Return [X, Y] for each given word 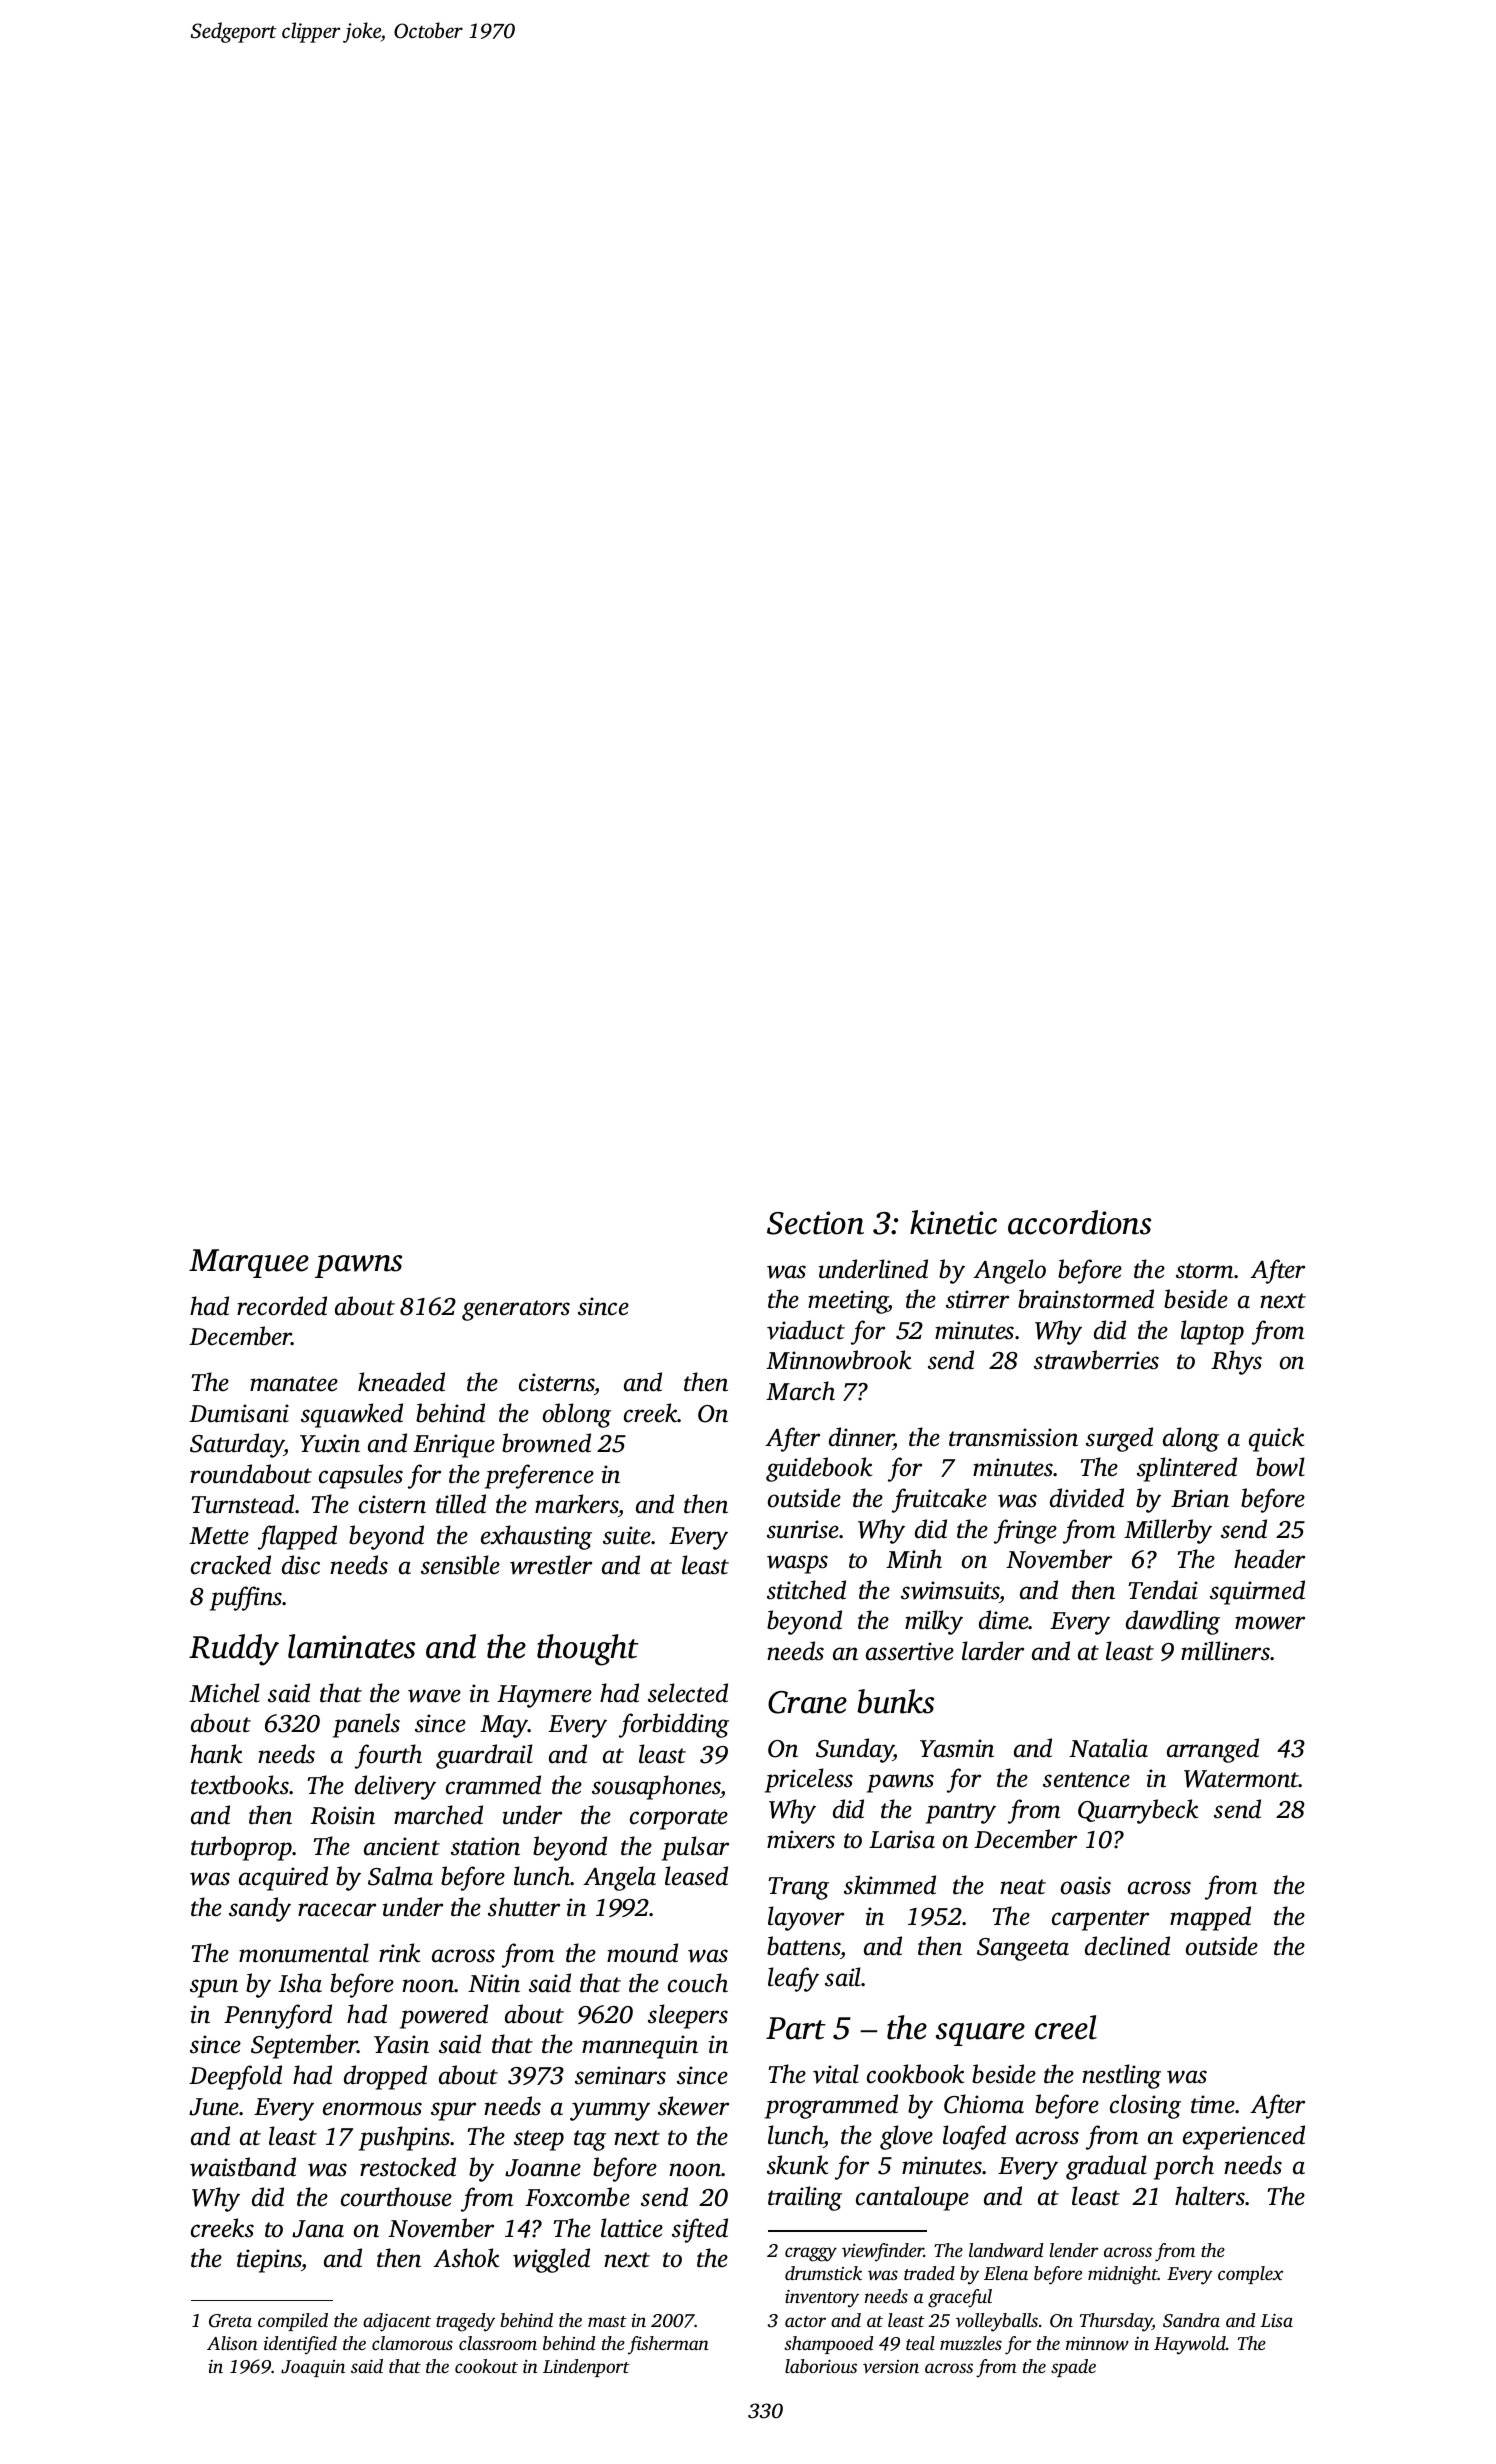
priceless [809, 1780]
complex [1250, 2275]
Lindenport [586, 2368]
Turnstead [242, 1504]
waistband [243, 2167]
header [1269, 1559]
